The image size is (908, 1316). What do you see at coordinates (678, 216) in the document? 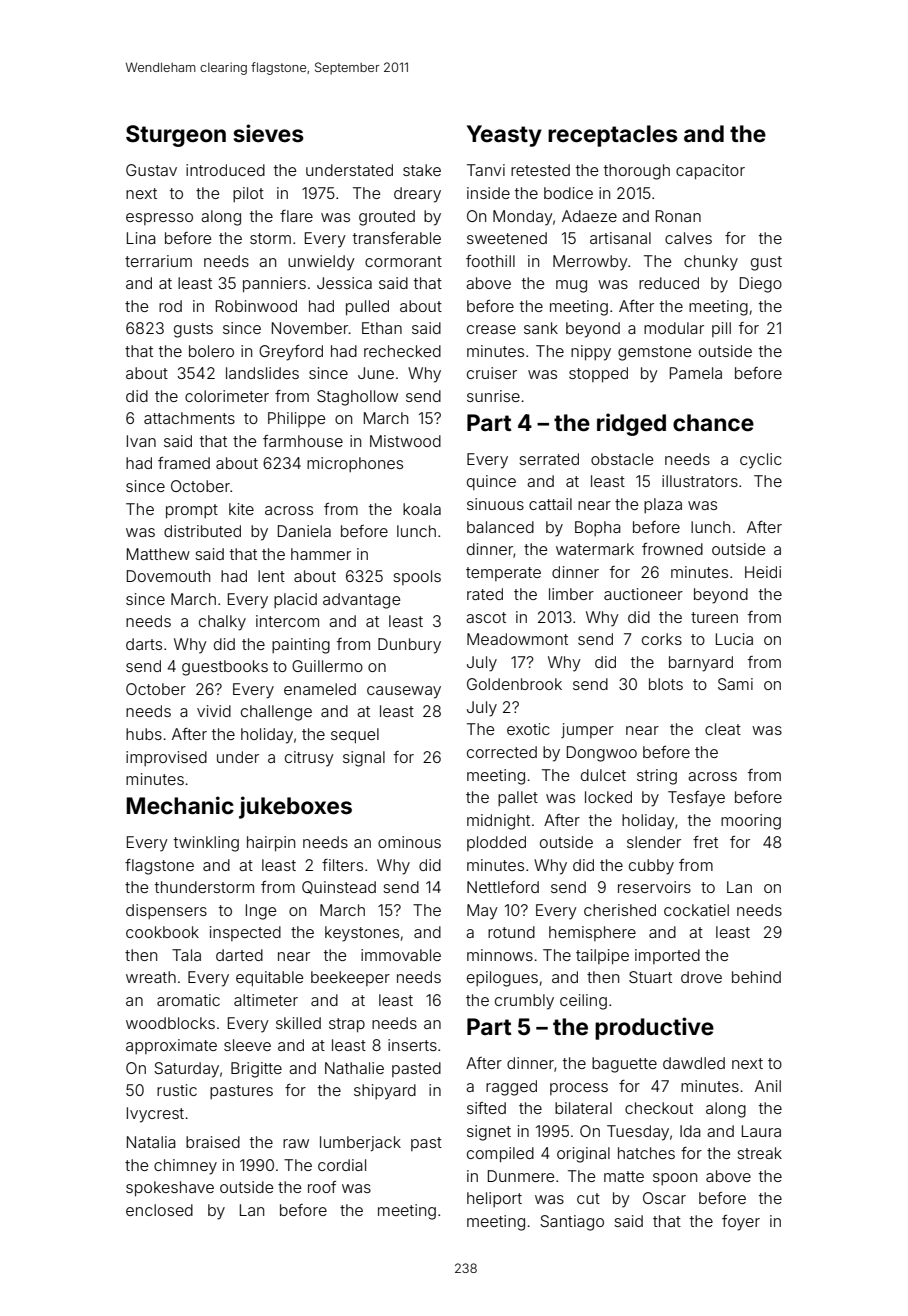
I see `Ronan` at bounding box center [678, 216].
